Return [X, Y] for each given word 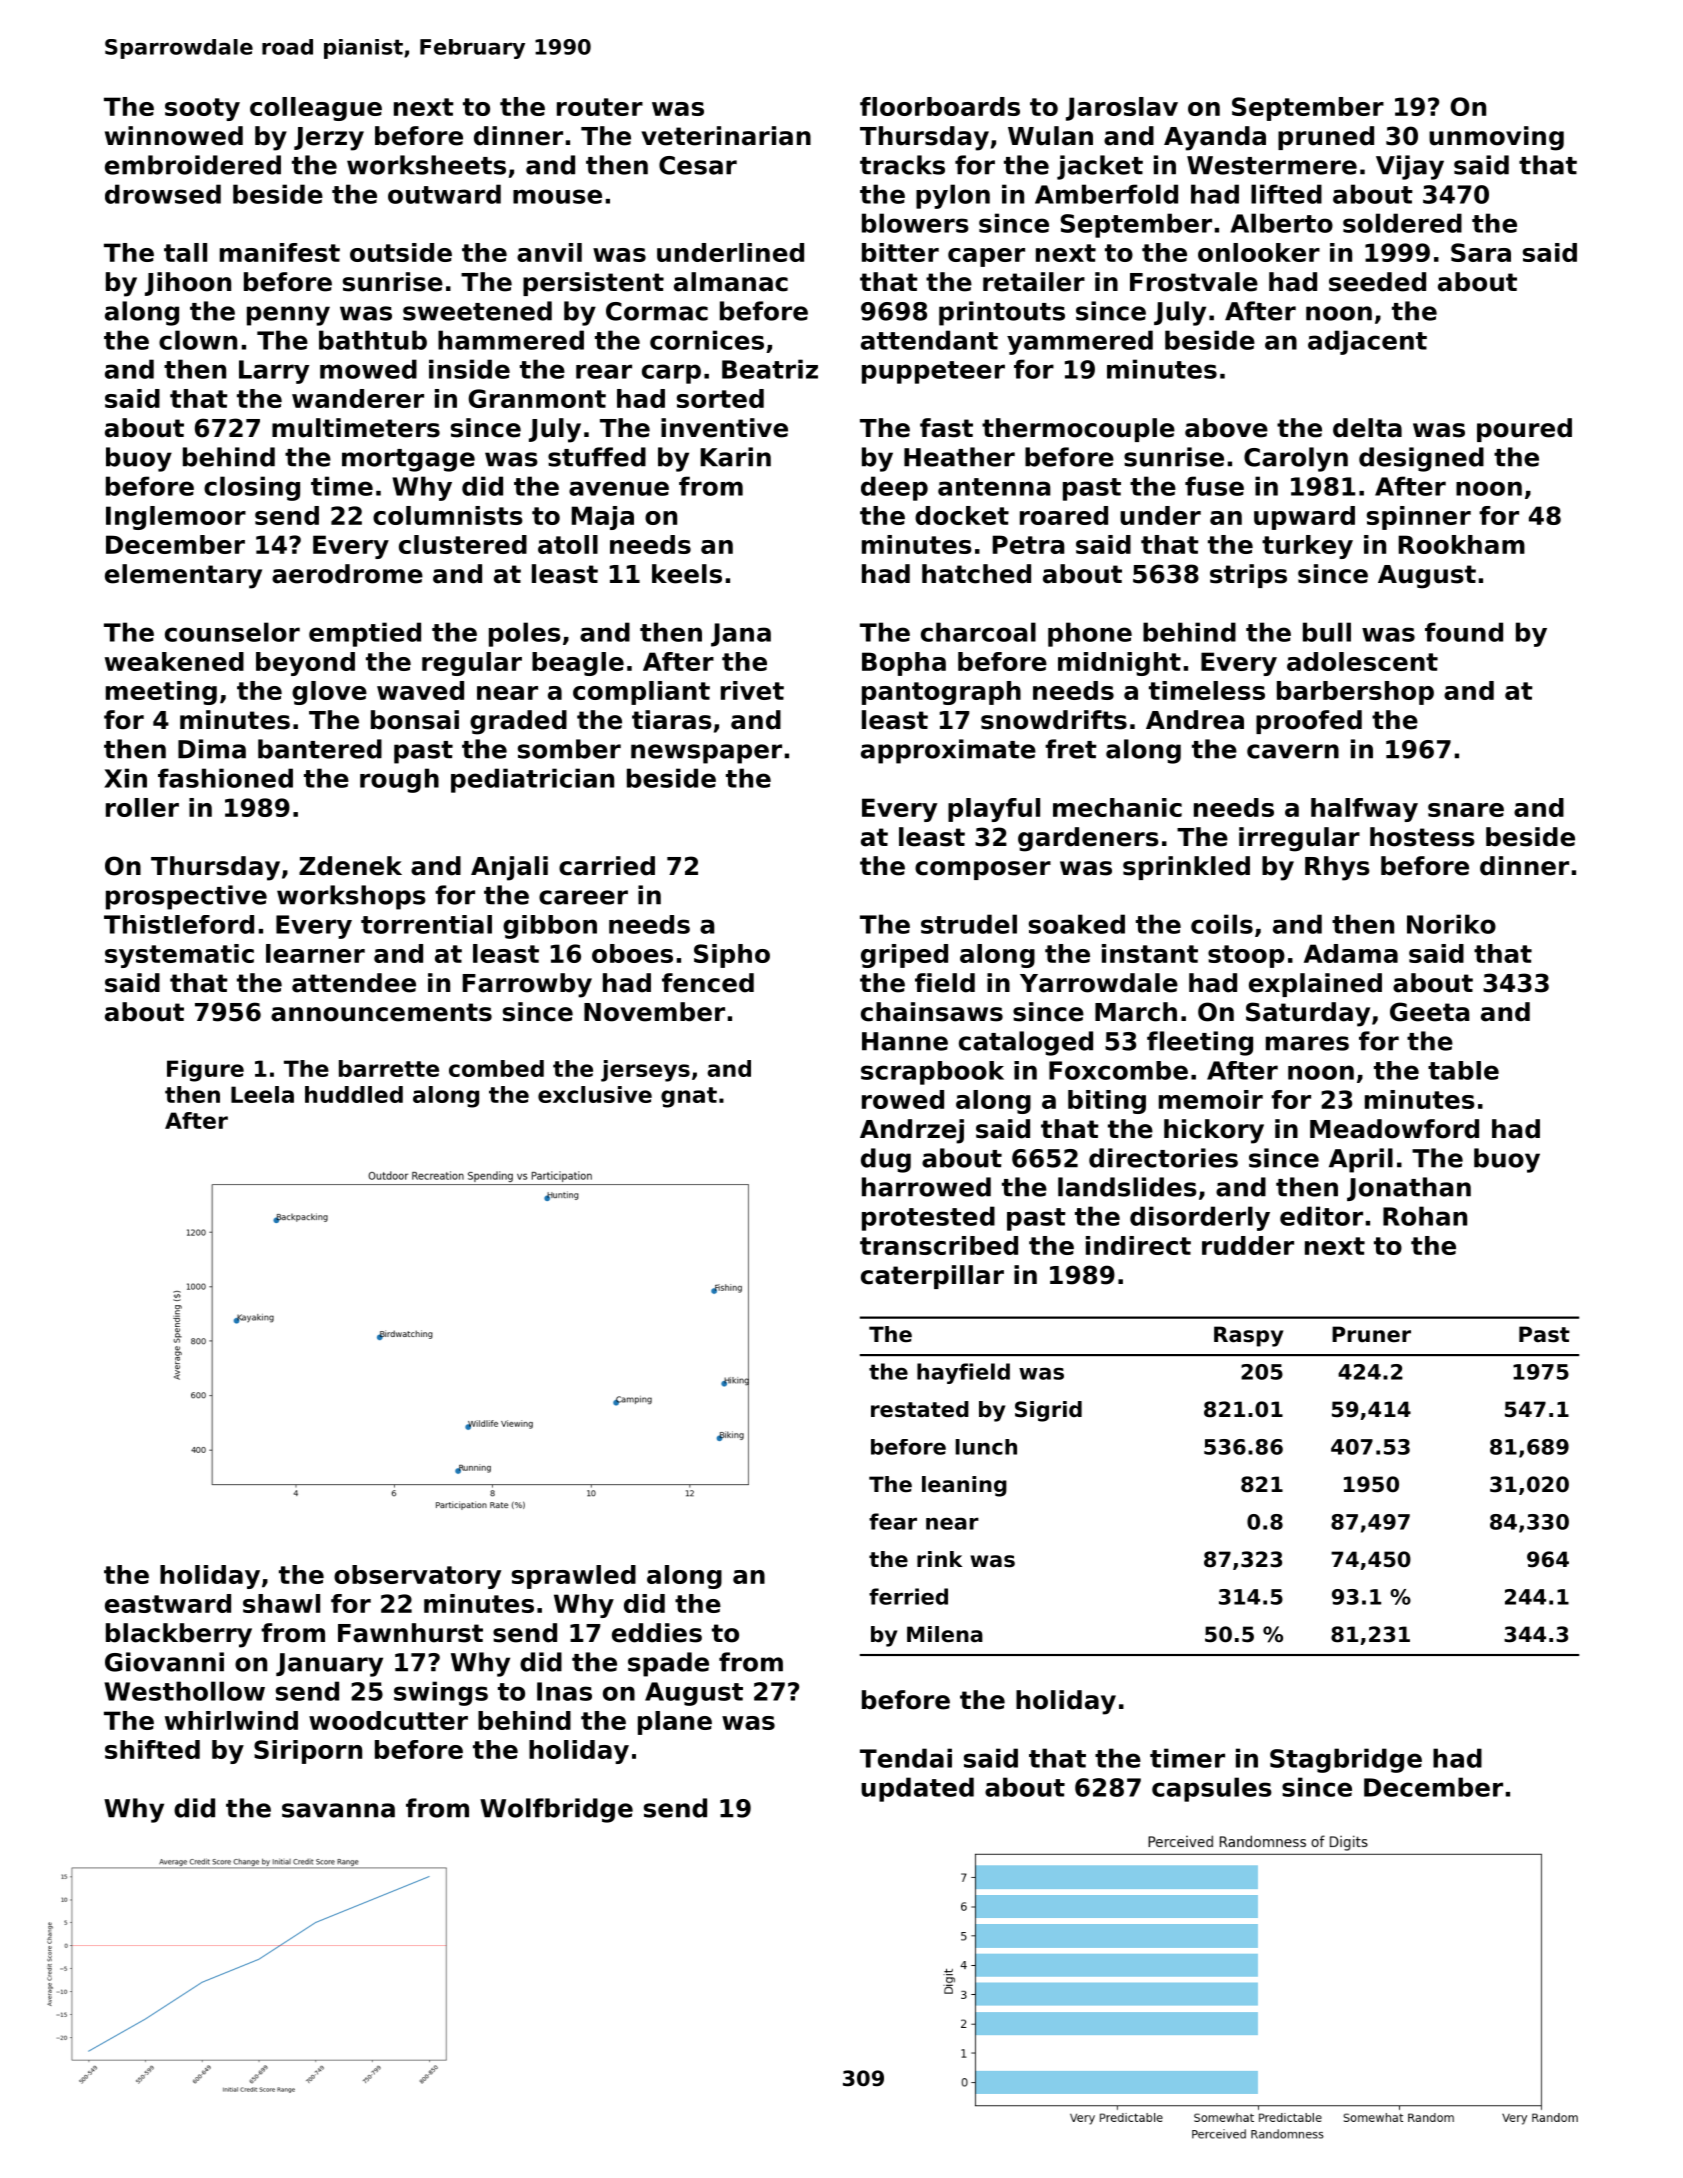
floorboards [940, 106]
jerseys [645, 1071]
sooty [202, 109]
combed [496, 1068]
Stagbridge [1346, 1760]
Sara [1481, 252]
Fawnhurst [410, 1633]
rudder [1248, 1245]
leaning [964, 1486]
